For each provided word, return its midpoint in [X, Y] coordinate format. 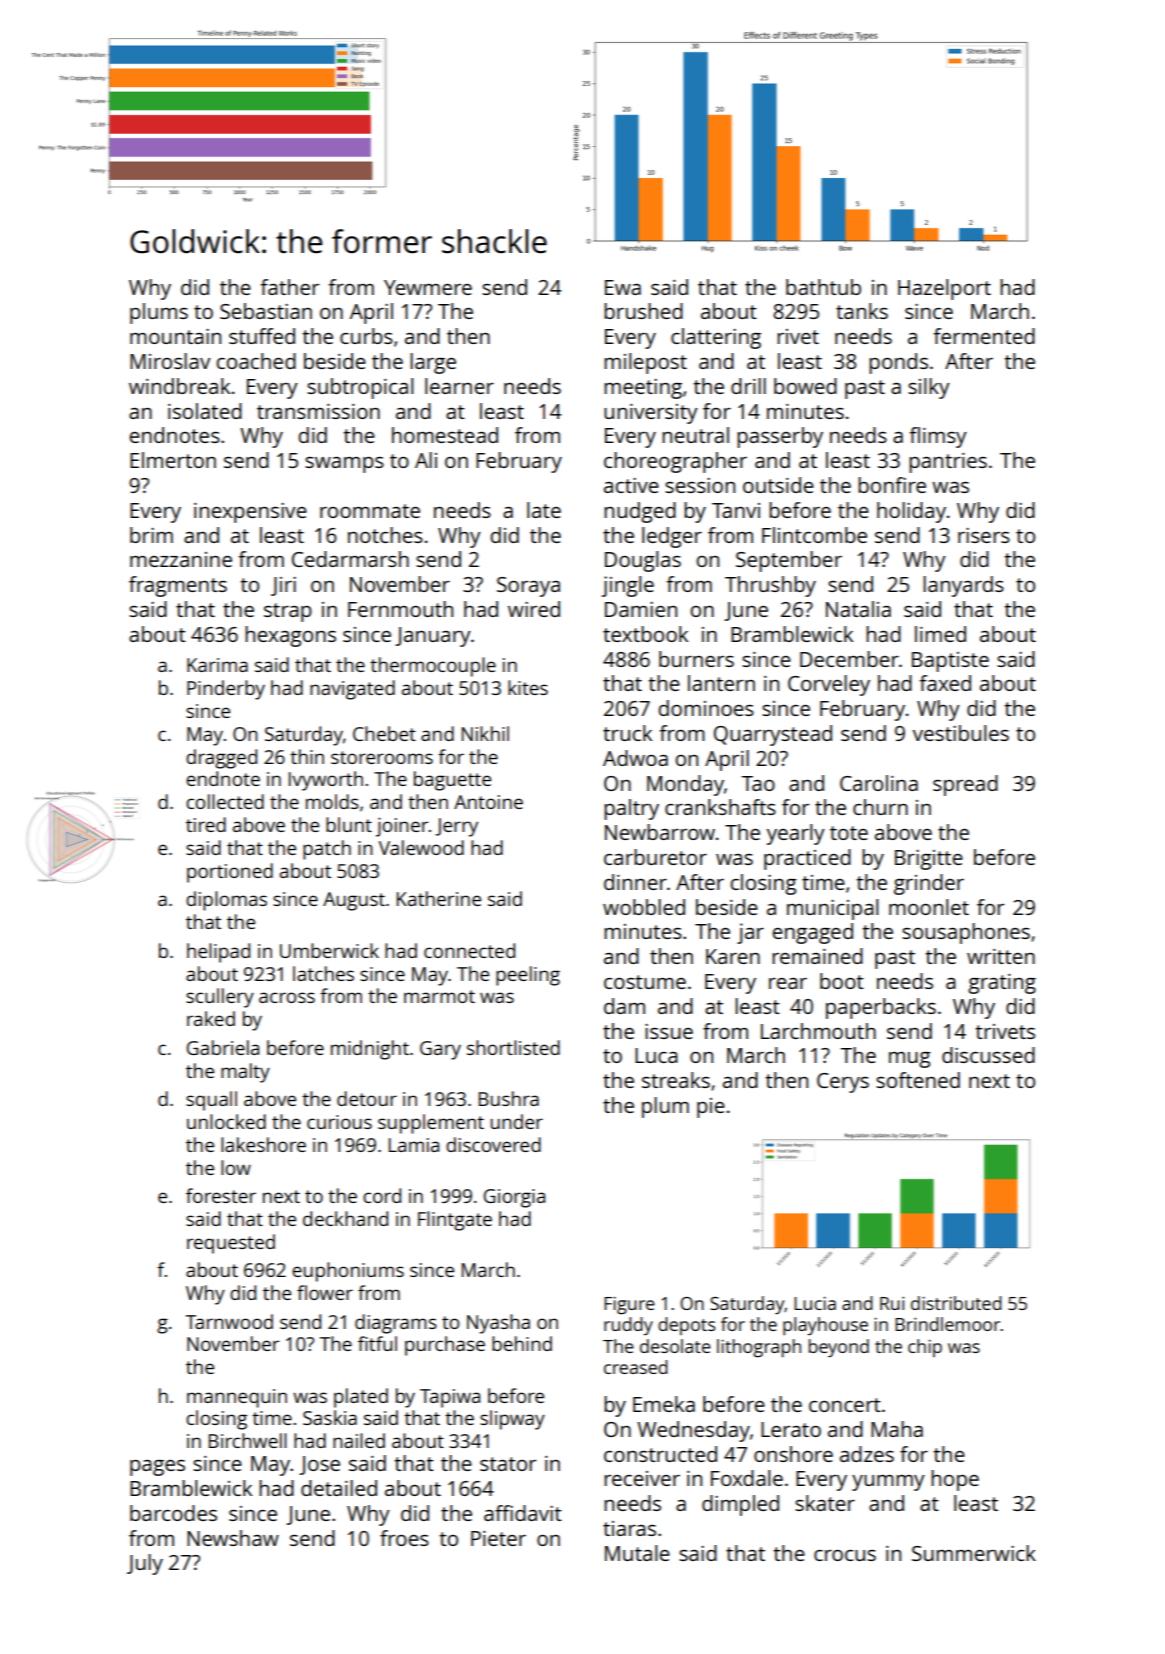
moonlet [929, 907]
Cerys [843, 1083]
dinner [635, 882]
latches [323, 973]
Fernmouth [400, 609]
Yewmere [428, 287]
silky [929, 388]
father [289, 287]
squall [211, 1101]
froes [404, 1538]
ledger [672, 537]
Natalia [858, 609]
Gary [440, 1050]
